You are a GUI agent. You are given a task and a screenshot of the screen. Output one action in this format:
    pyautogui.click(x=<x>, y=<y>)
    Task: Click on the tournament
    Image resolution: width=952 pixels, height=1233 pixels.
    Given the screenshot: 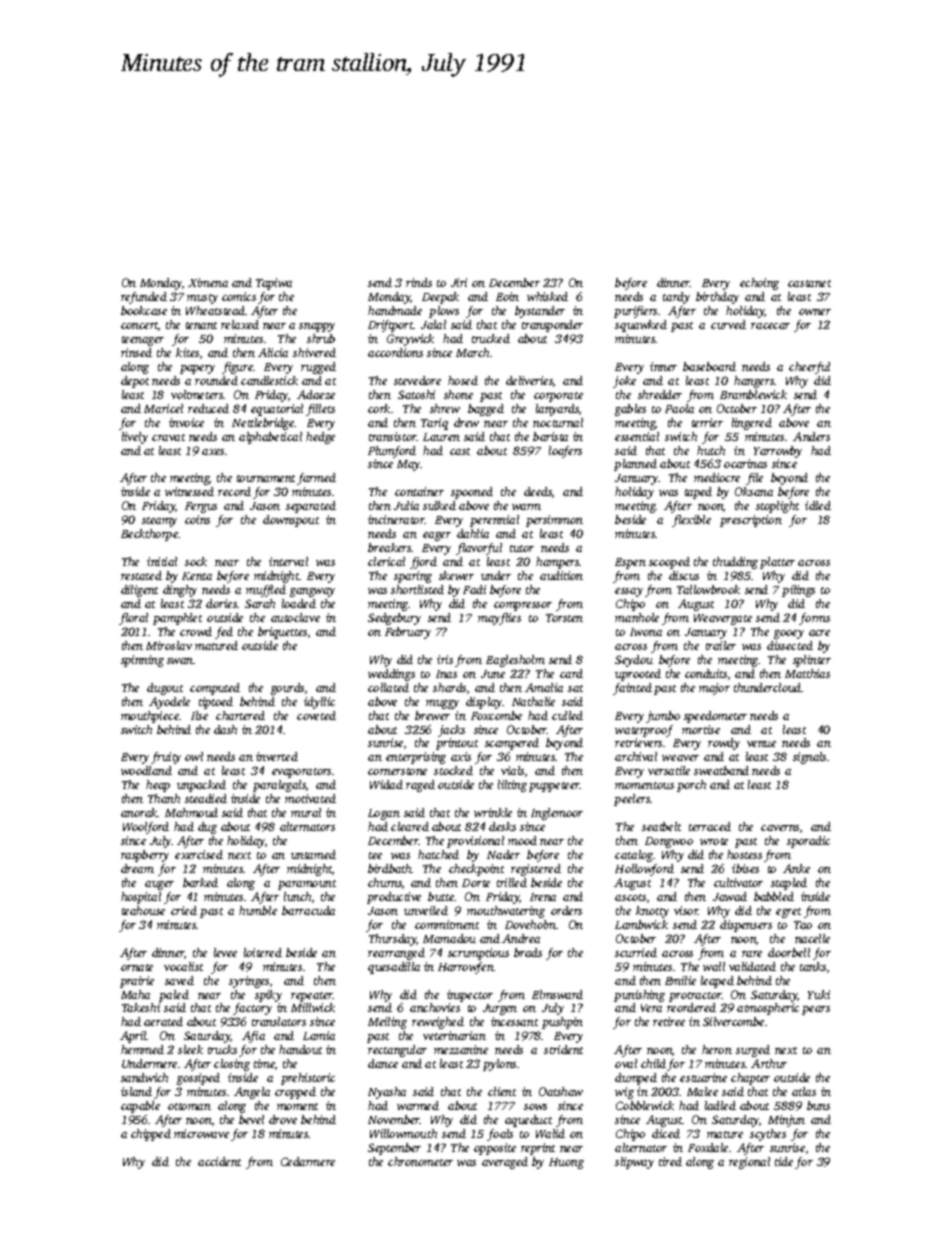 What is the action you would take?
    pyautogui.click(x=266, y=478)
